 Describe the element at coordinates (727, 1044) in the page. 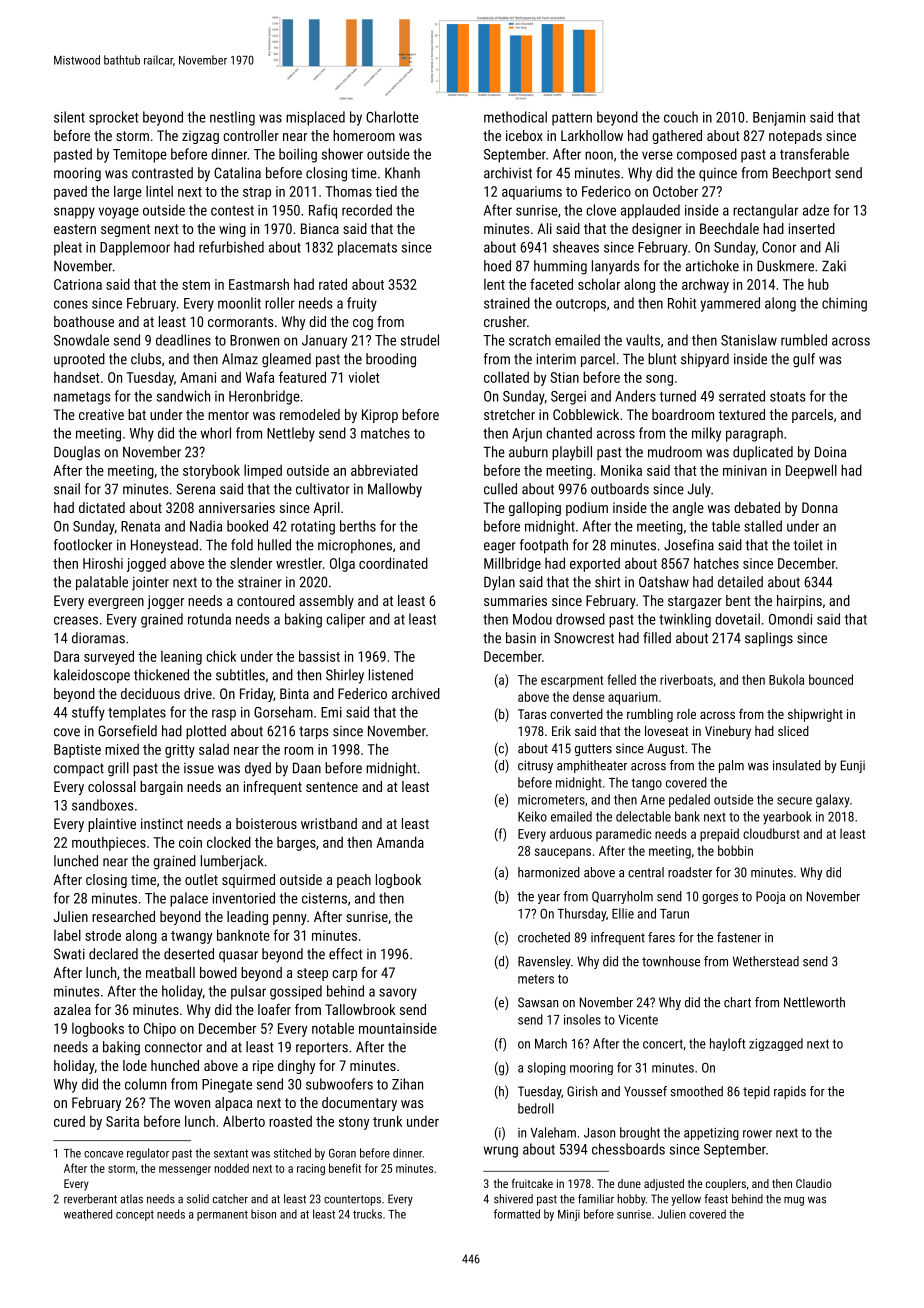

I see `hayloft` at that location.
